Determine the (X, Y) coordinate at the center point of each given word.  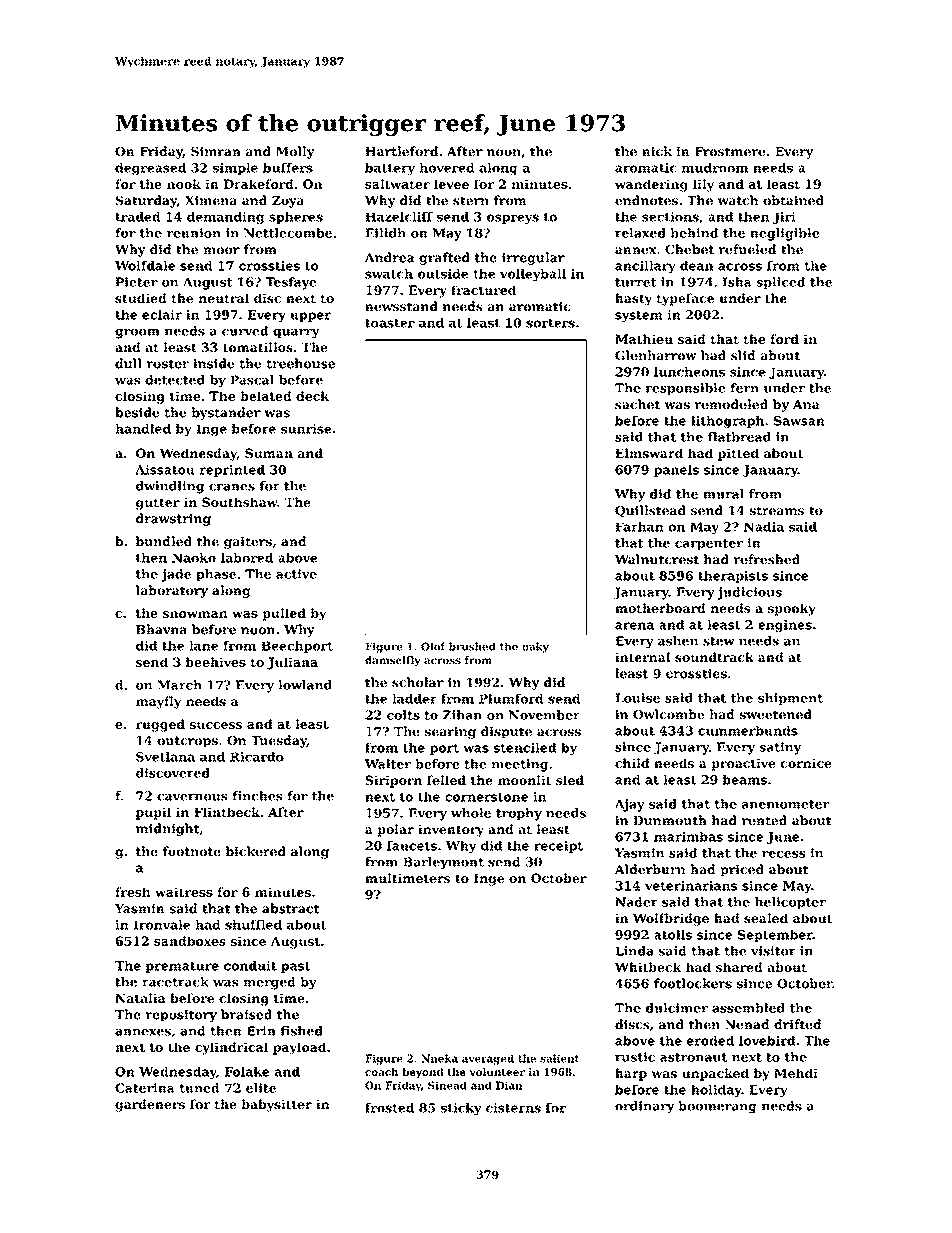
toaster (390, 323)
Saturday (146, 201)
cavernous (192, 797)
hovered (447, 168)
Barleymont (443, 863)
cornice (806, 763)
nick (657, 151)
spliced (781, 283)
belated (266, 396)
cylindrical (231, 1048)
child (632, 763)
